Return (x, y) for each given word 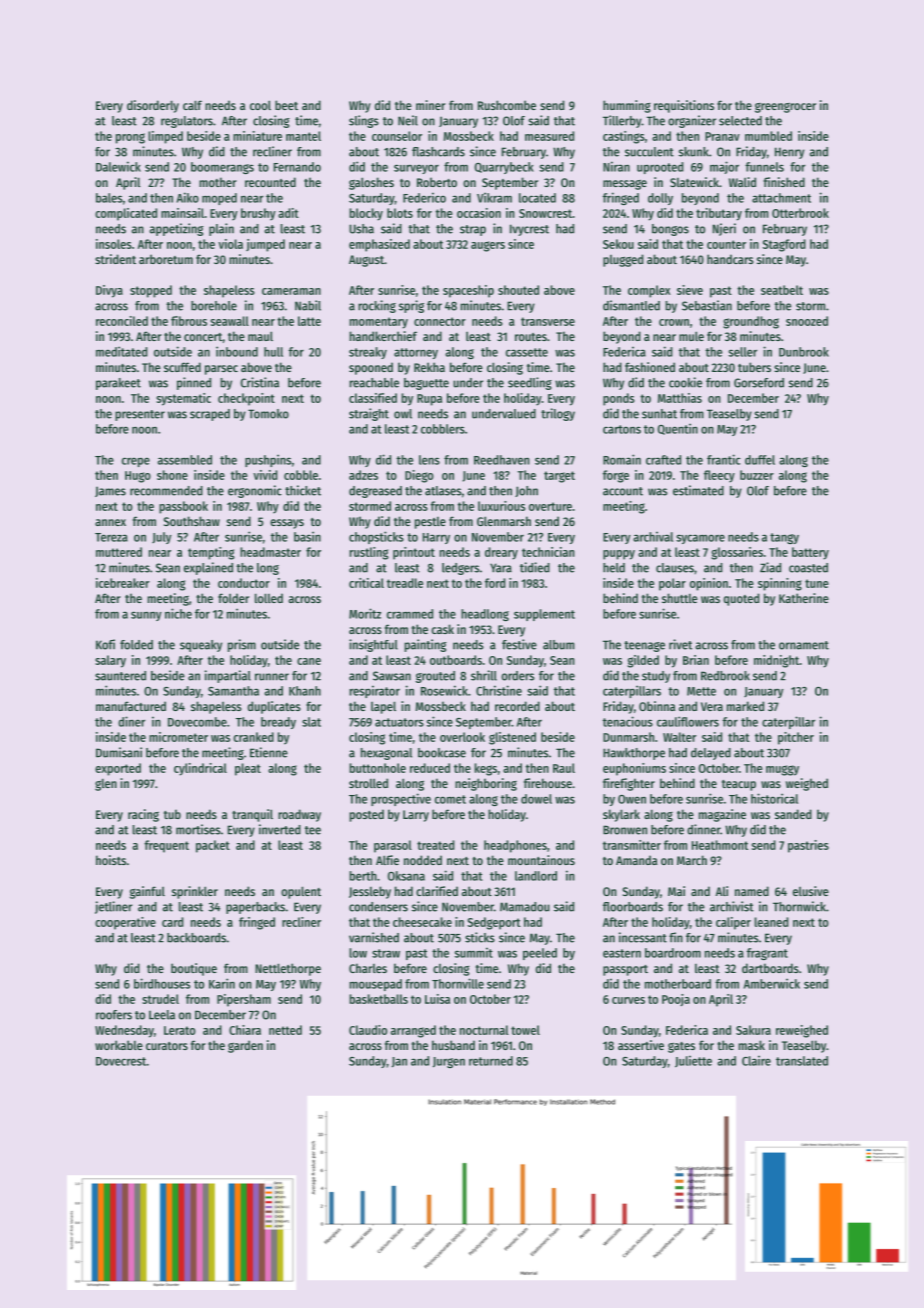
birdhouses (162, 983)
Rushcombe (507, 105)
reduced (430, 768)
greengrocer (785, 108)
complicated (126, 214)
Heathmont (720, 845)
